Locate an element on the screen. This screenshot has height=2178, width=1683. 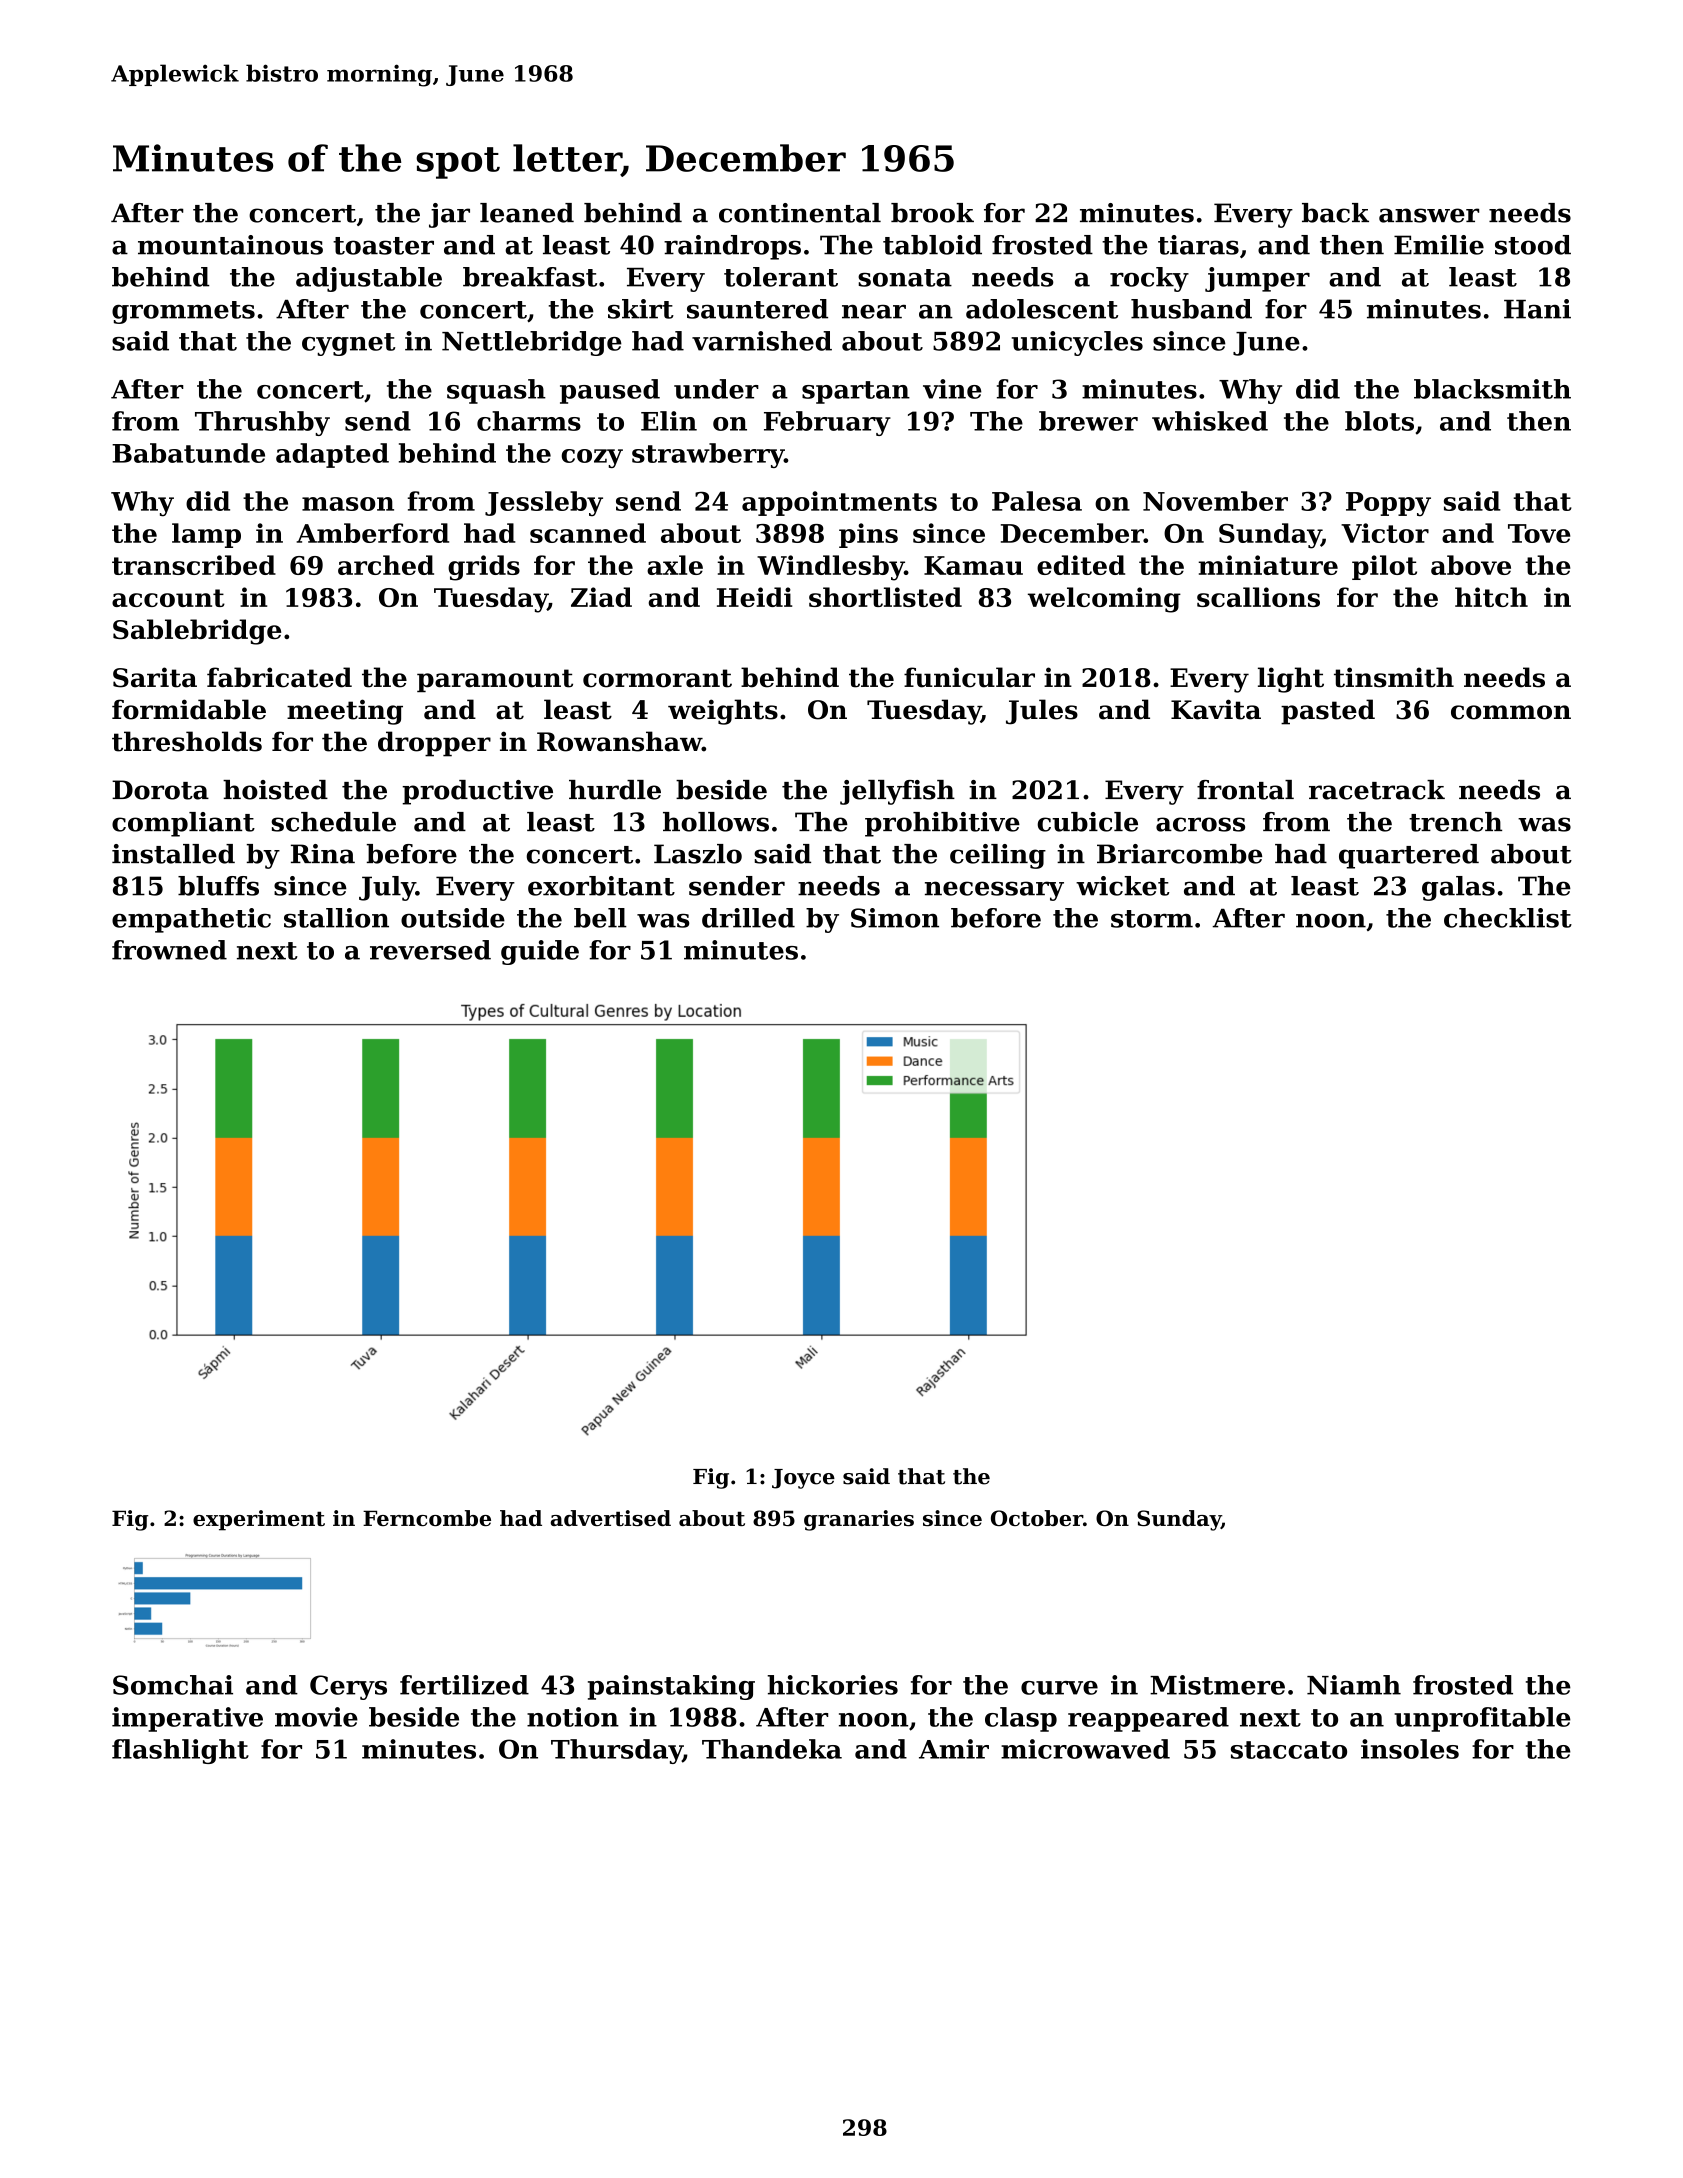
reversed is located at coordinates (430, 950).
